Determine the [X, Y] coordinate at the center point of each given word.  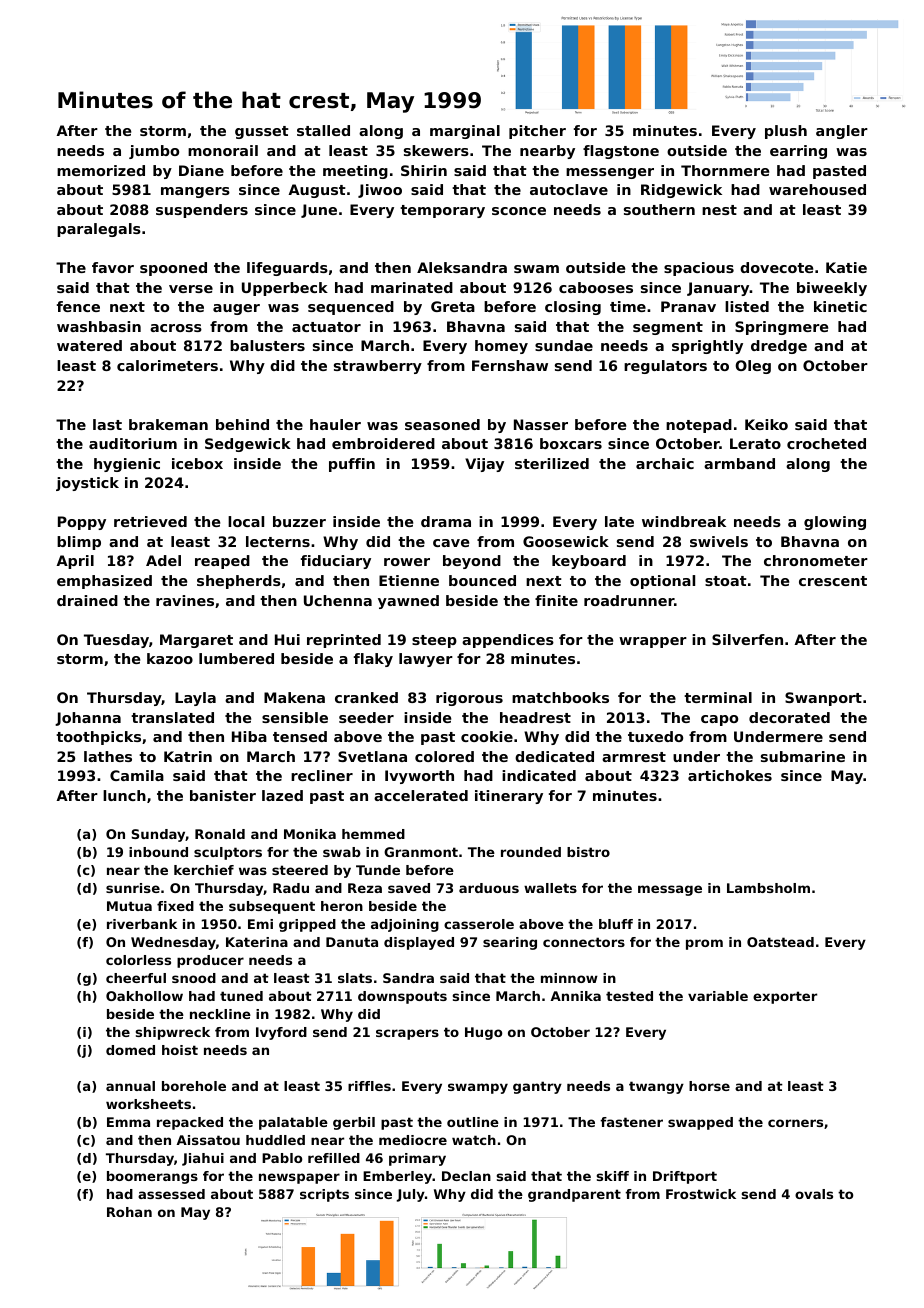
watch [474, 1140]
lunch [124, 795]
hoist [180, 1050]
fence [78, 306]
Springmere [781, 328]
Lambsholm [768, 888]
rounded [531, 852]
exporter [785, 997]
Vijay [484, 465]
